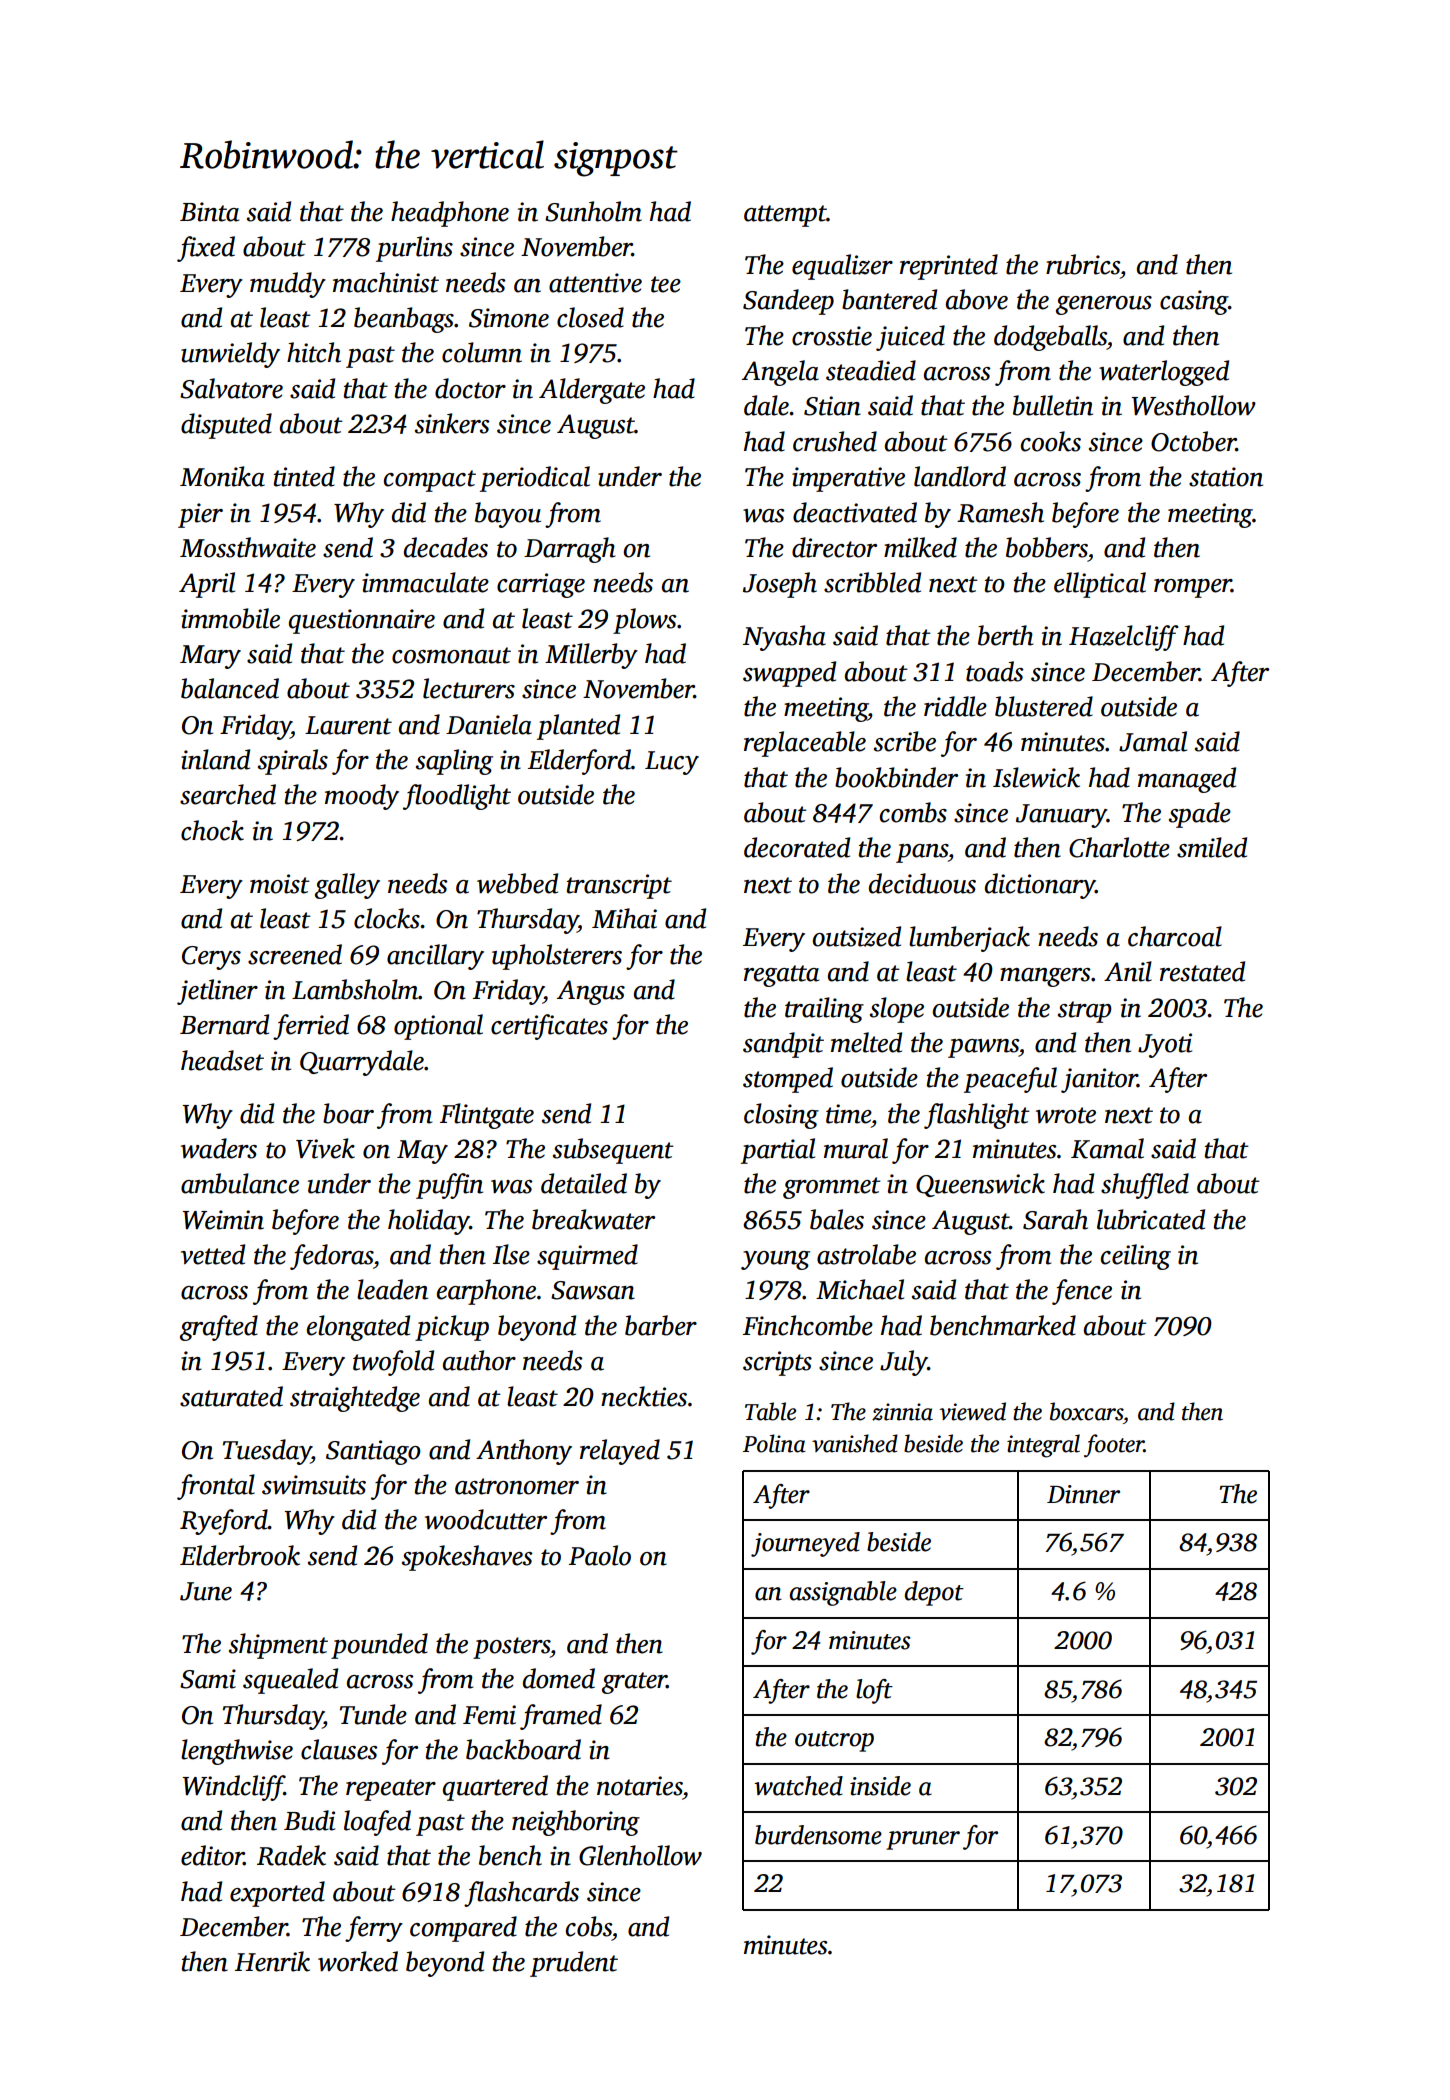 This screenshot has width=1450, height=2100. I want to click on saturated, so click(231, 1396).
